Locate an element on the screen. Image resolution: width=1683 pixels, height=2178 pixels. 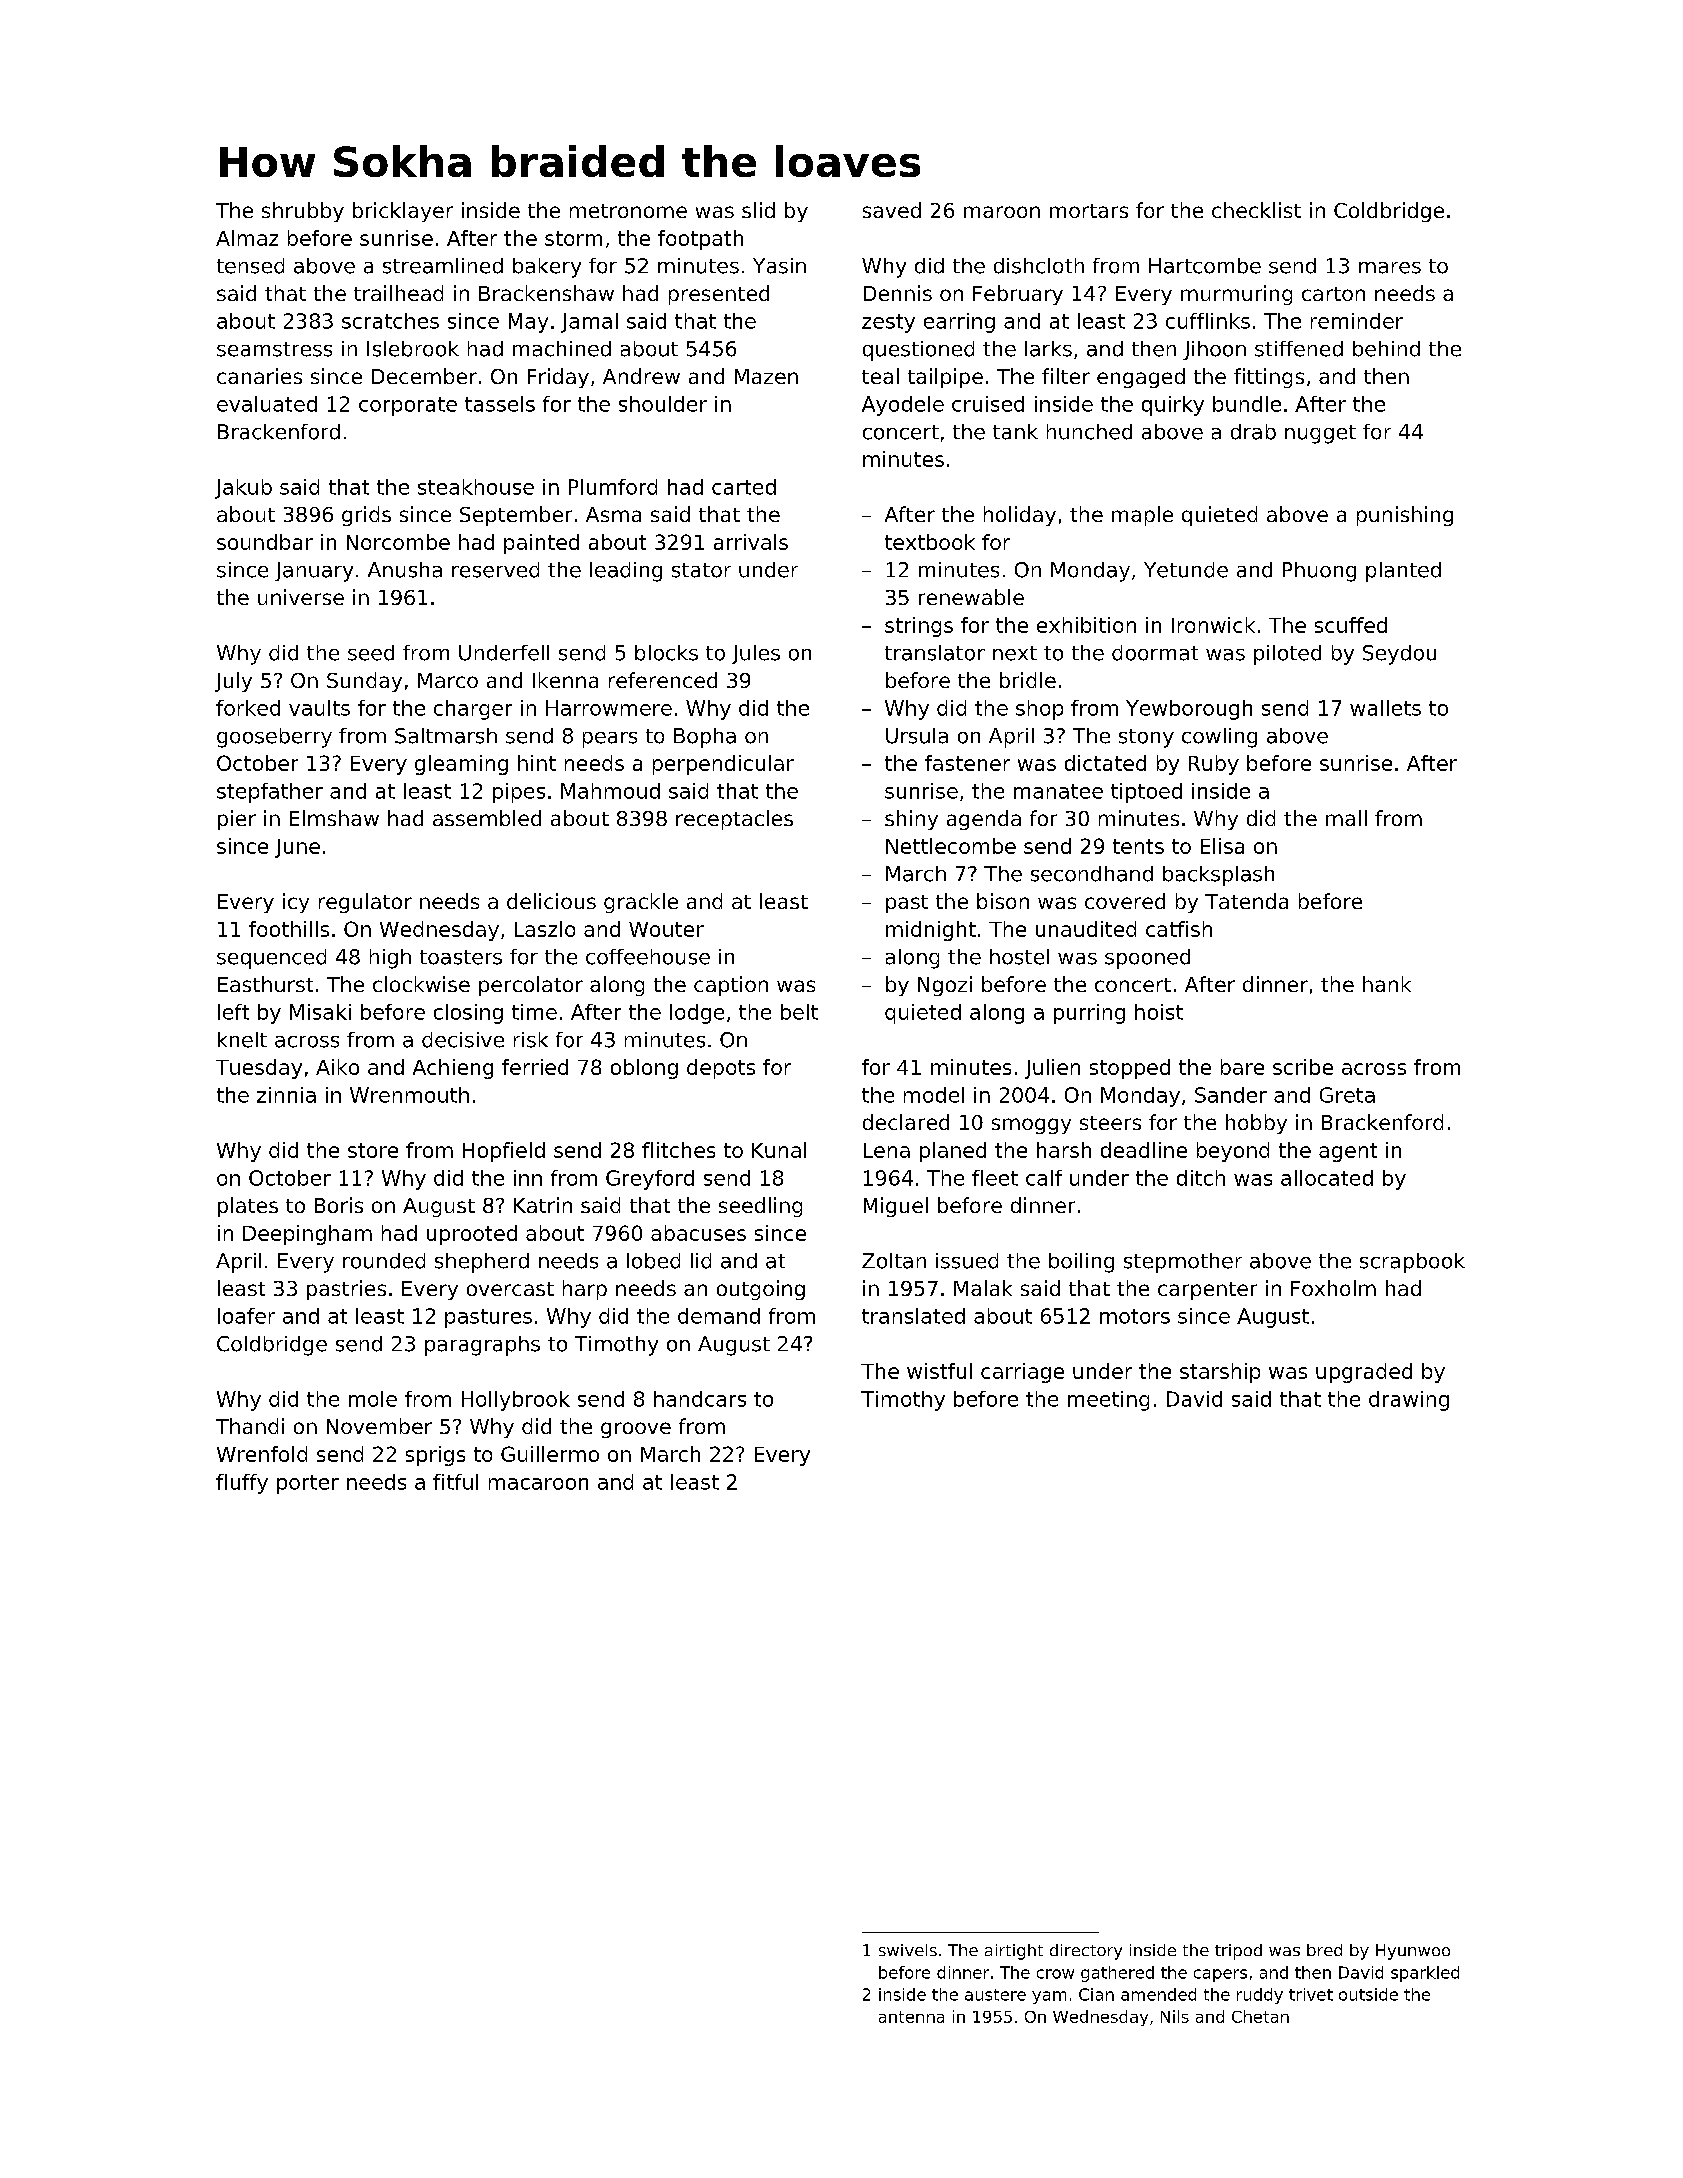
checklist is located at coordinates (1256, 210).
